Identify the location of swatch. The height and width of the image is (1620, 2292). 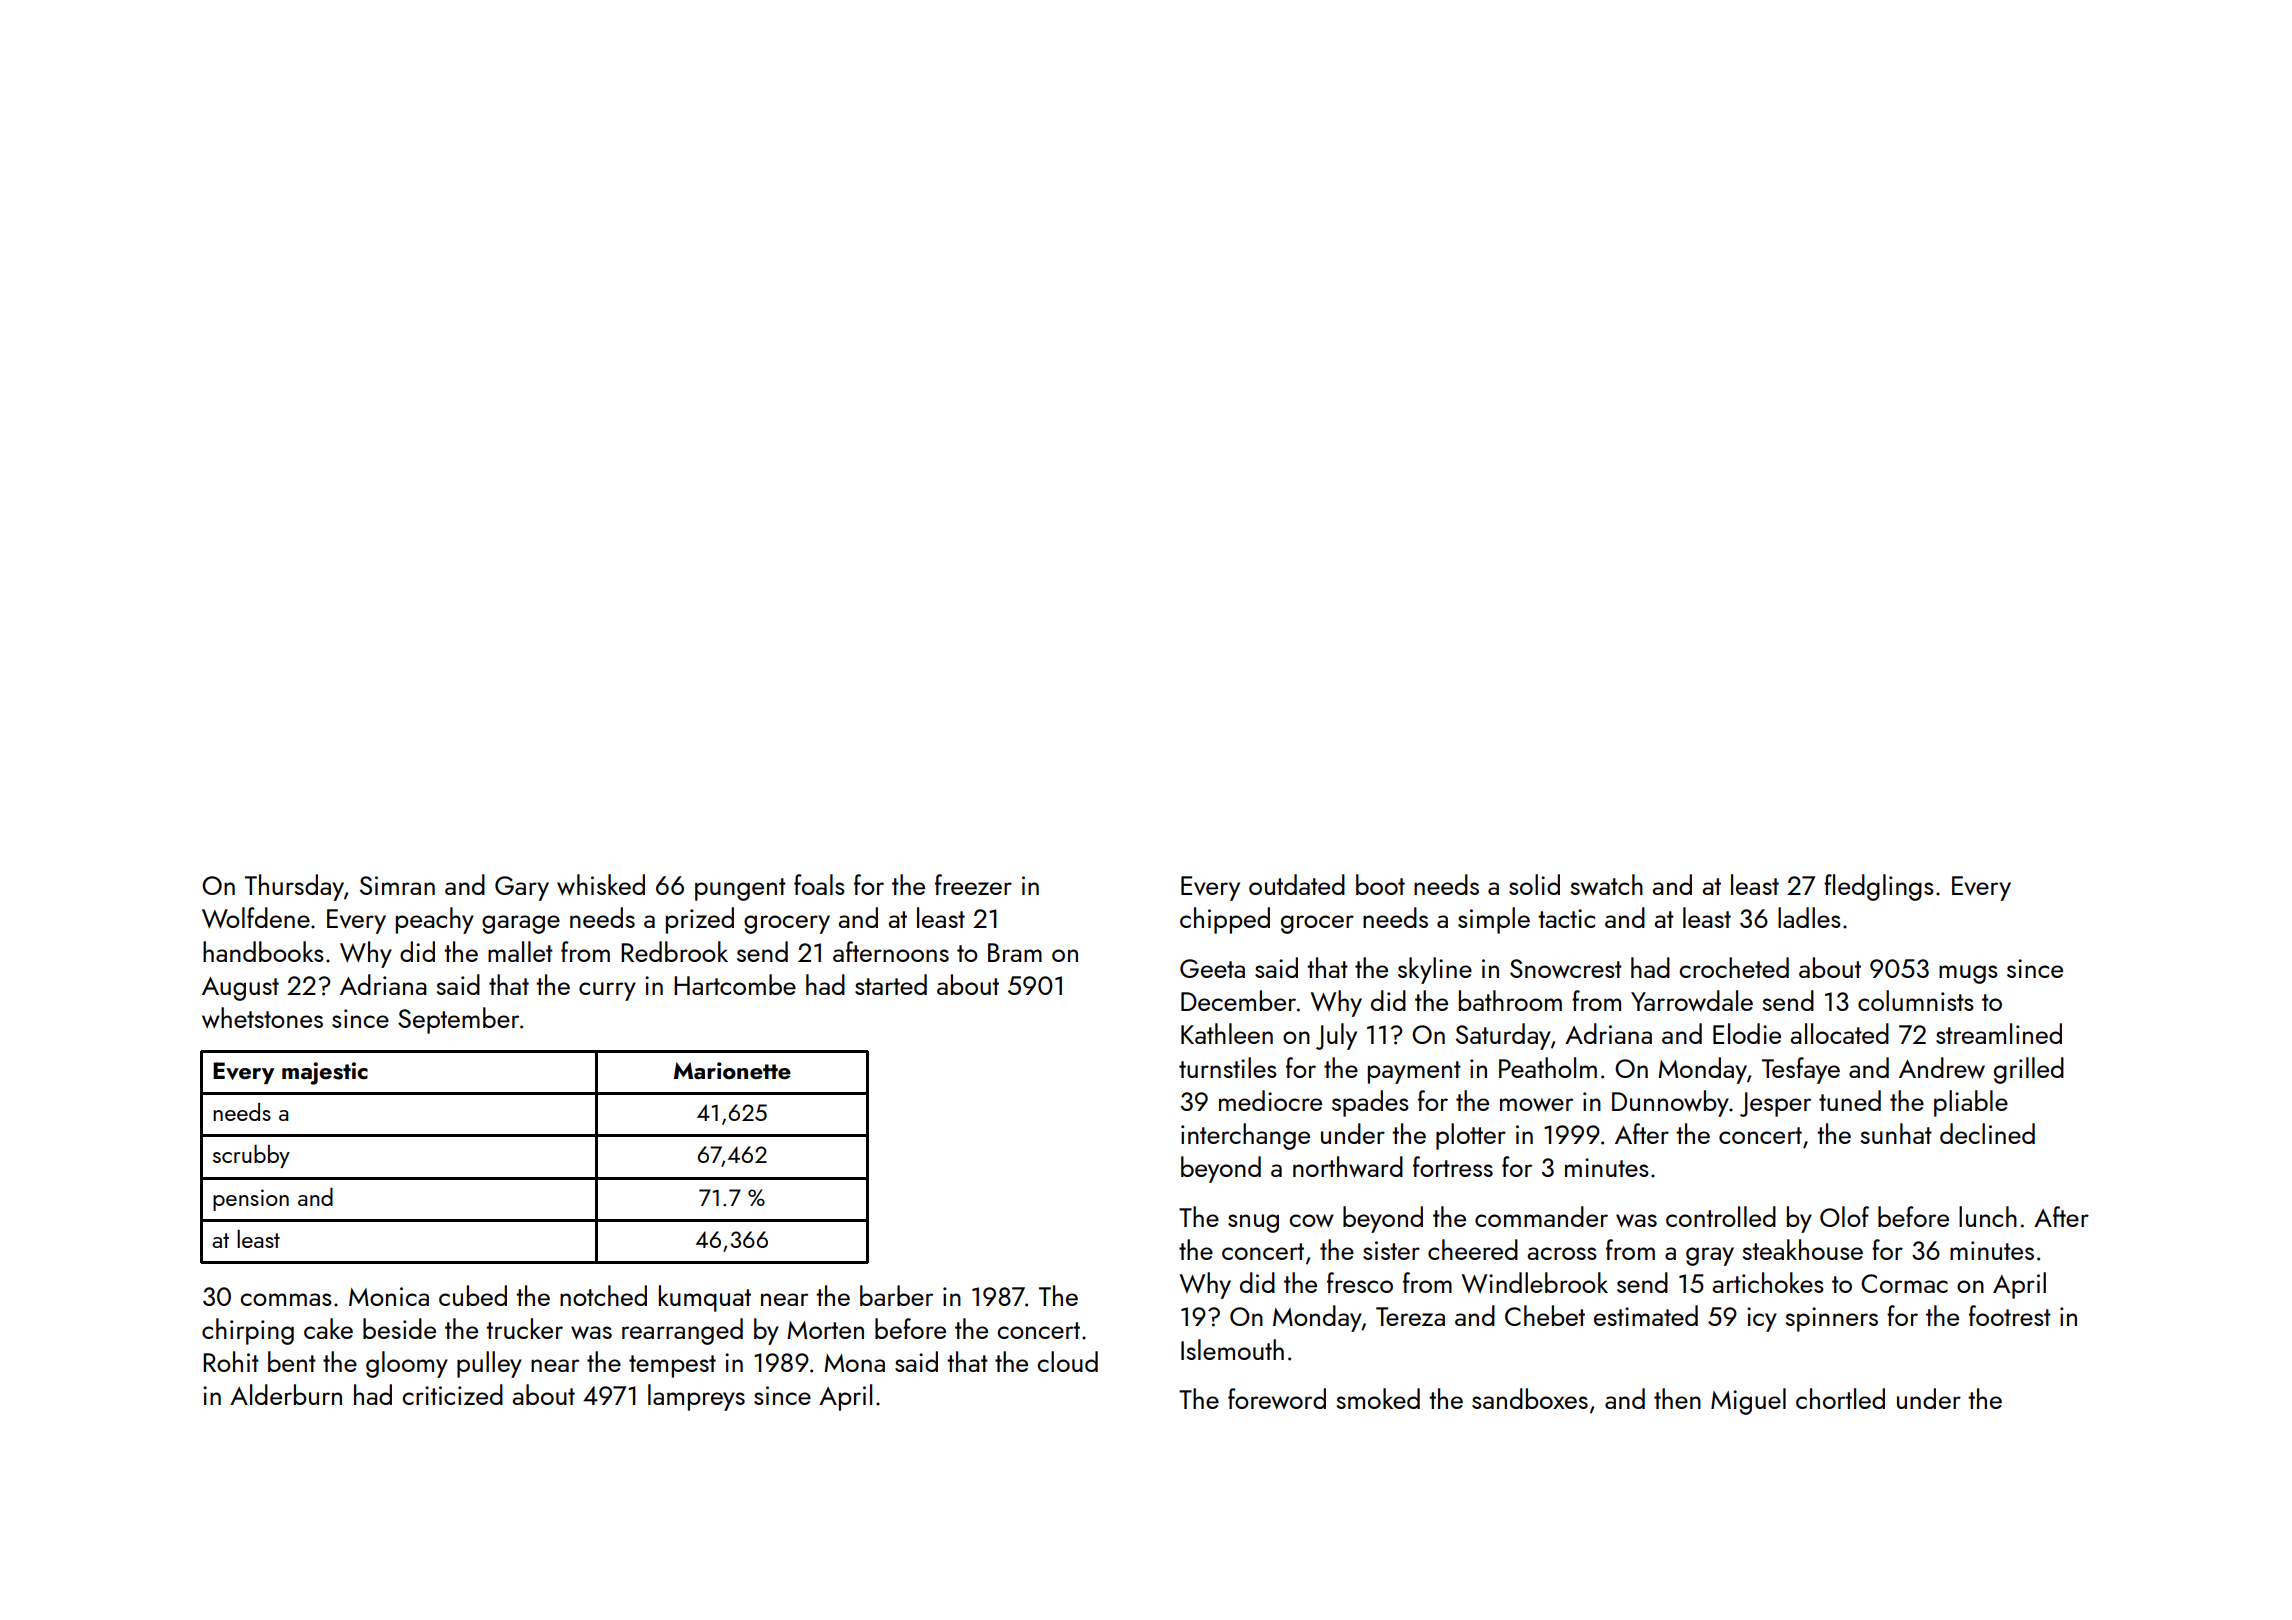
(1607, 884).
